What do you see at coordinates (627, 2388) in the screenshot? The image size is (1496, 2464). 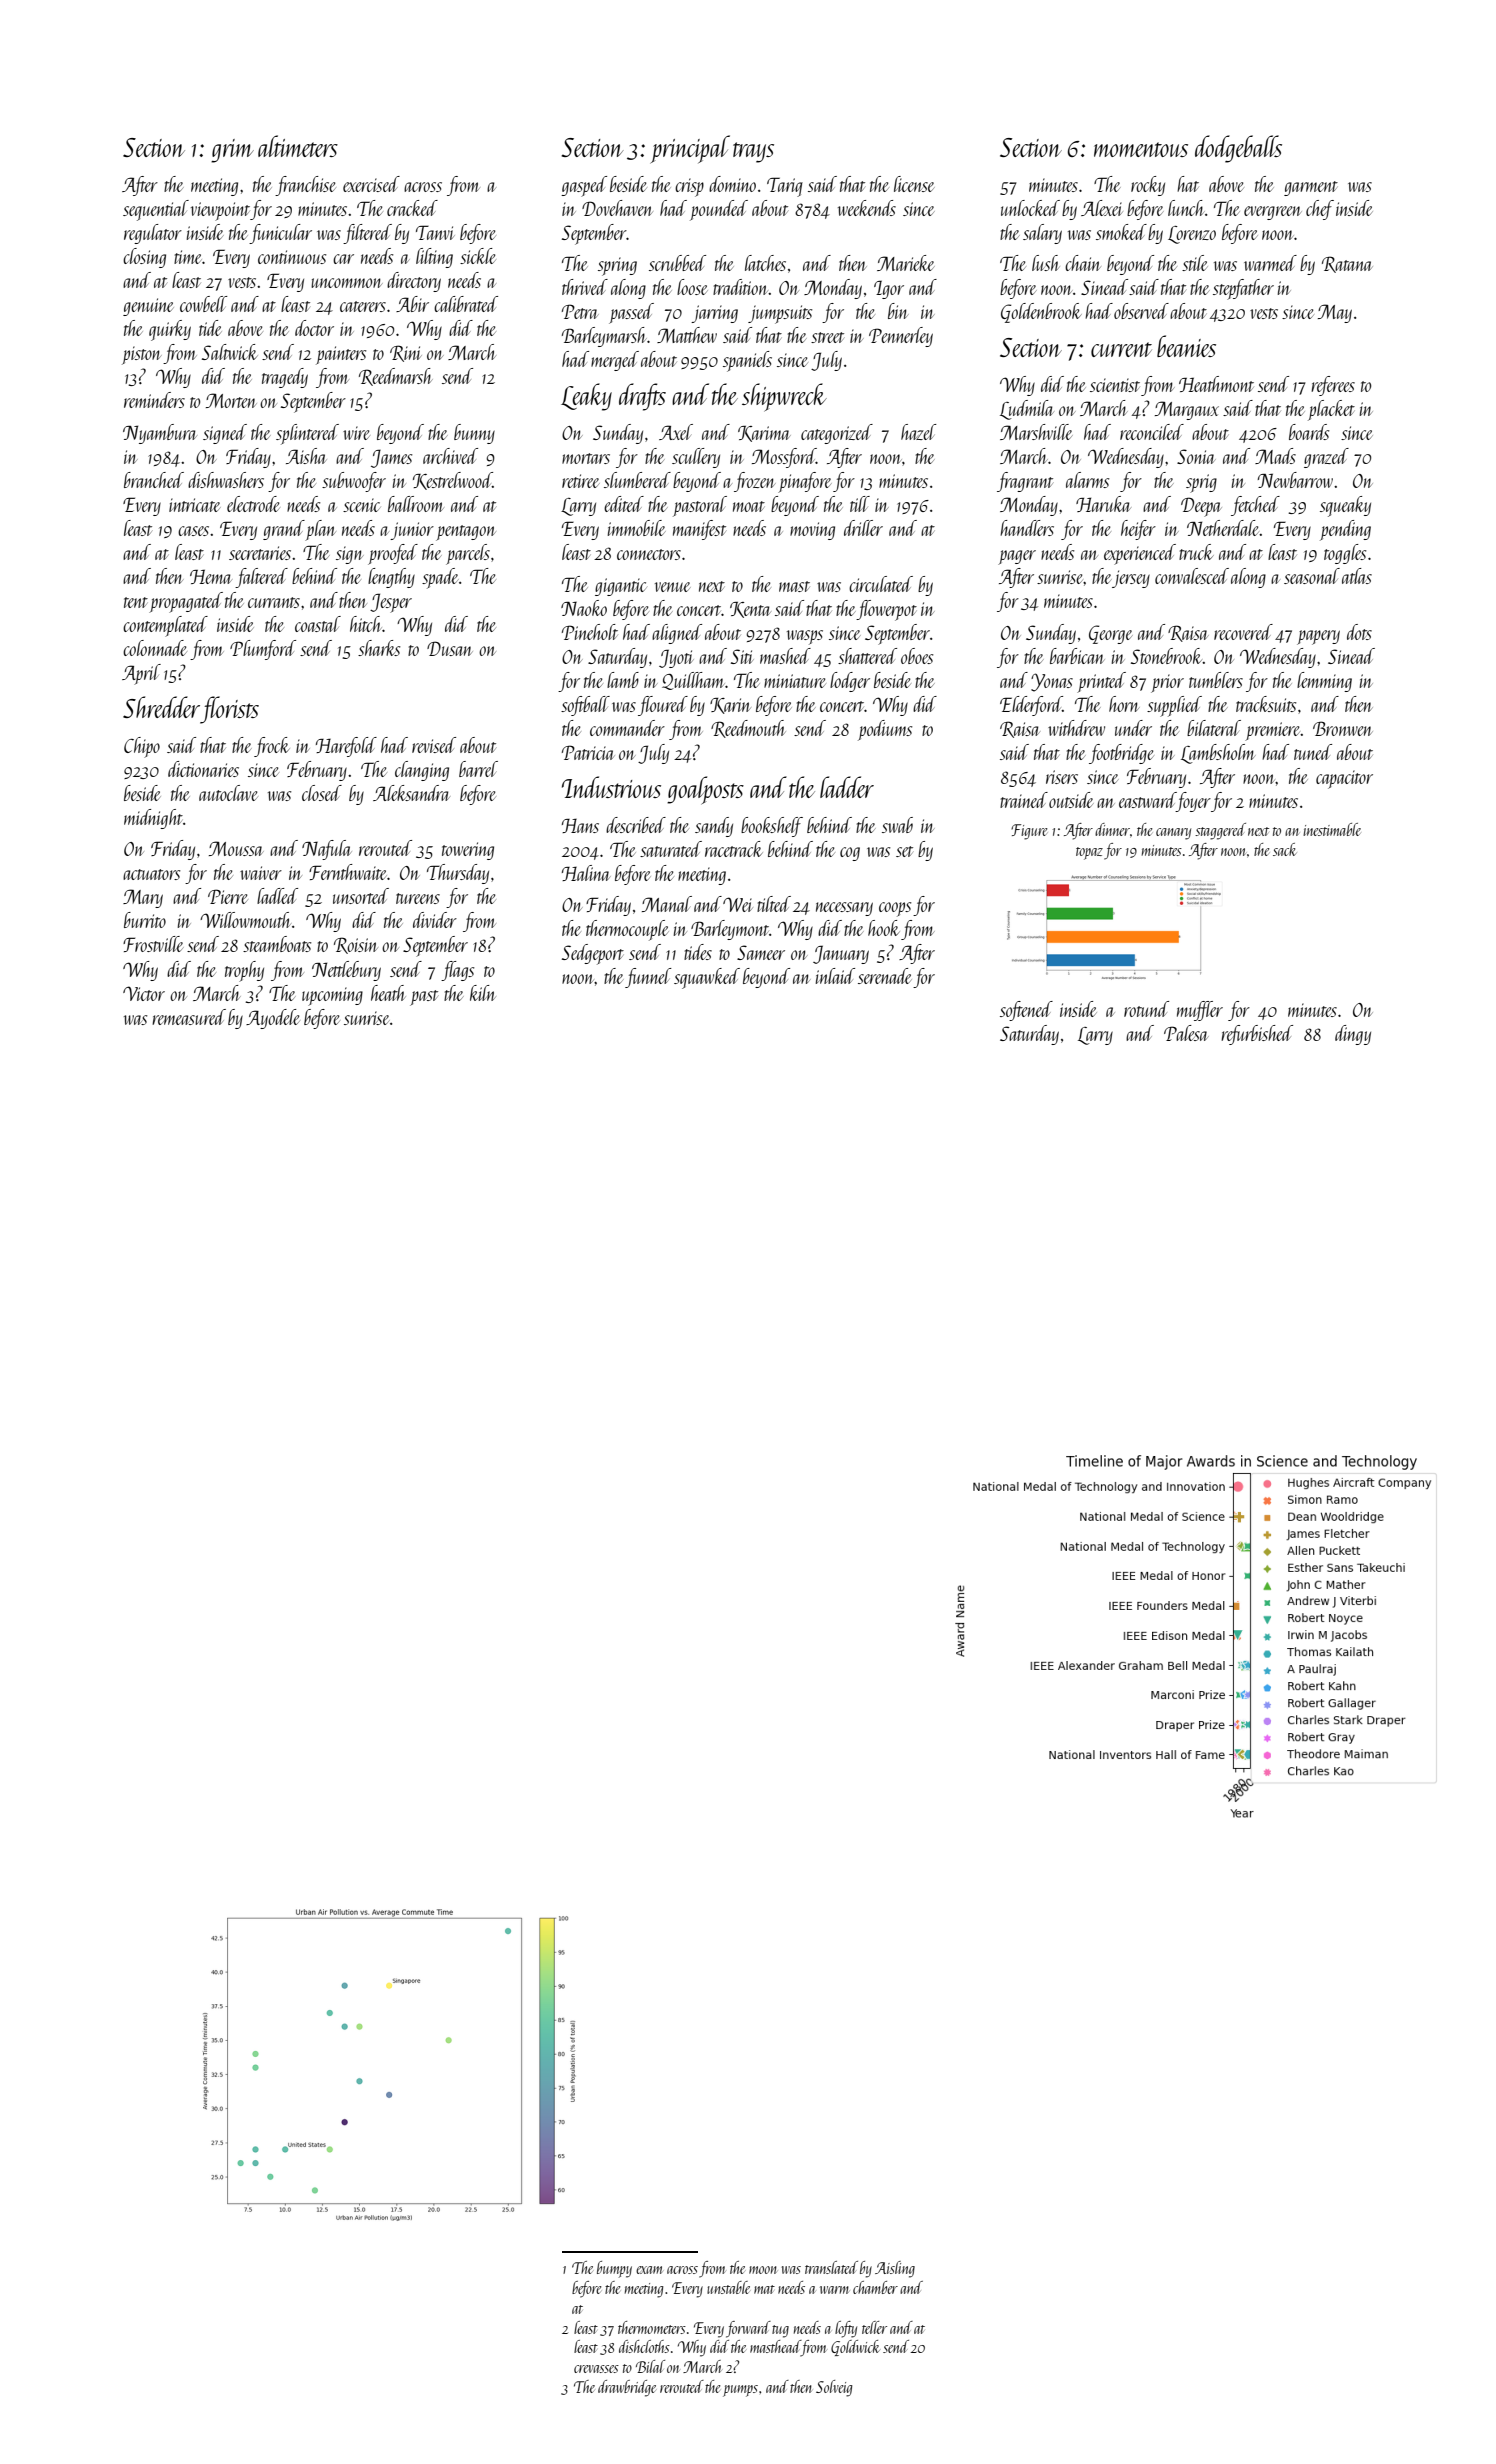 I see `drawbridge` at bounding box center [627, 2388].
